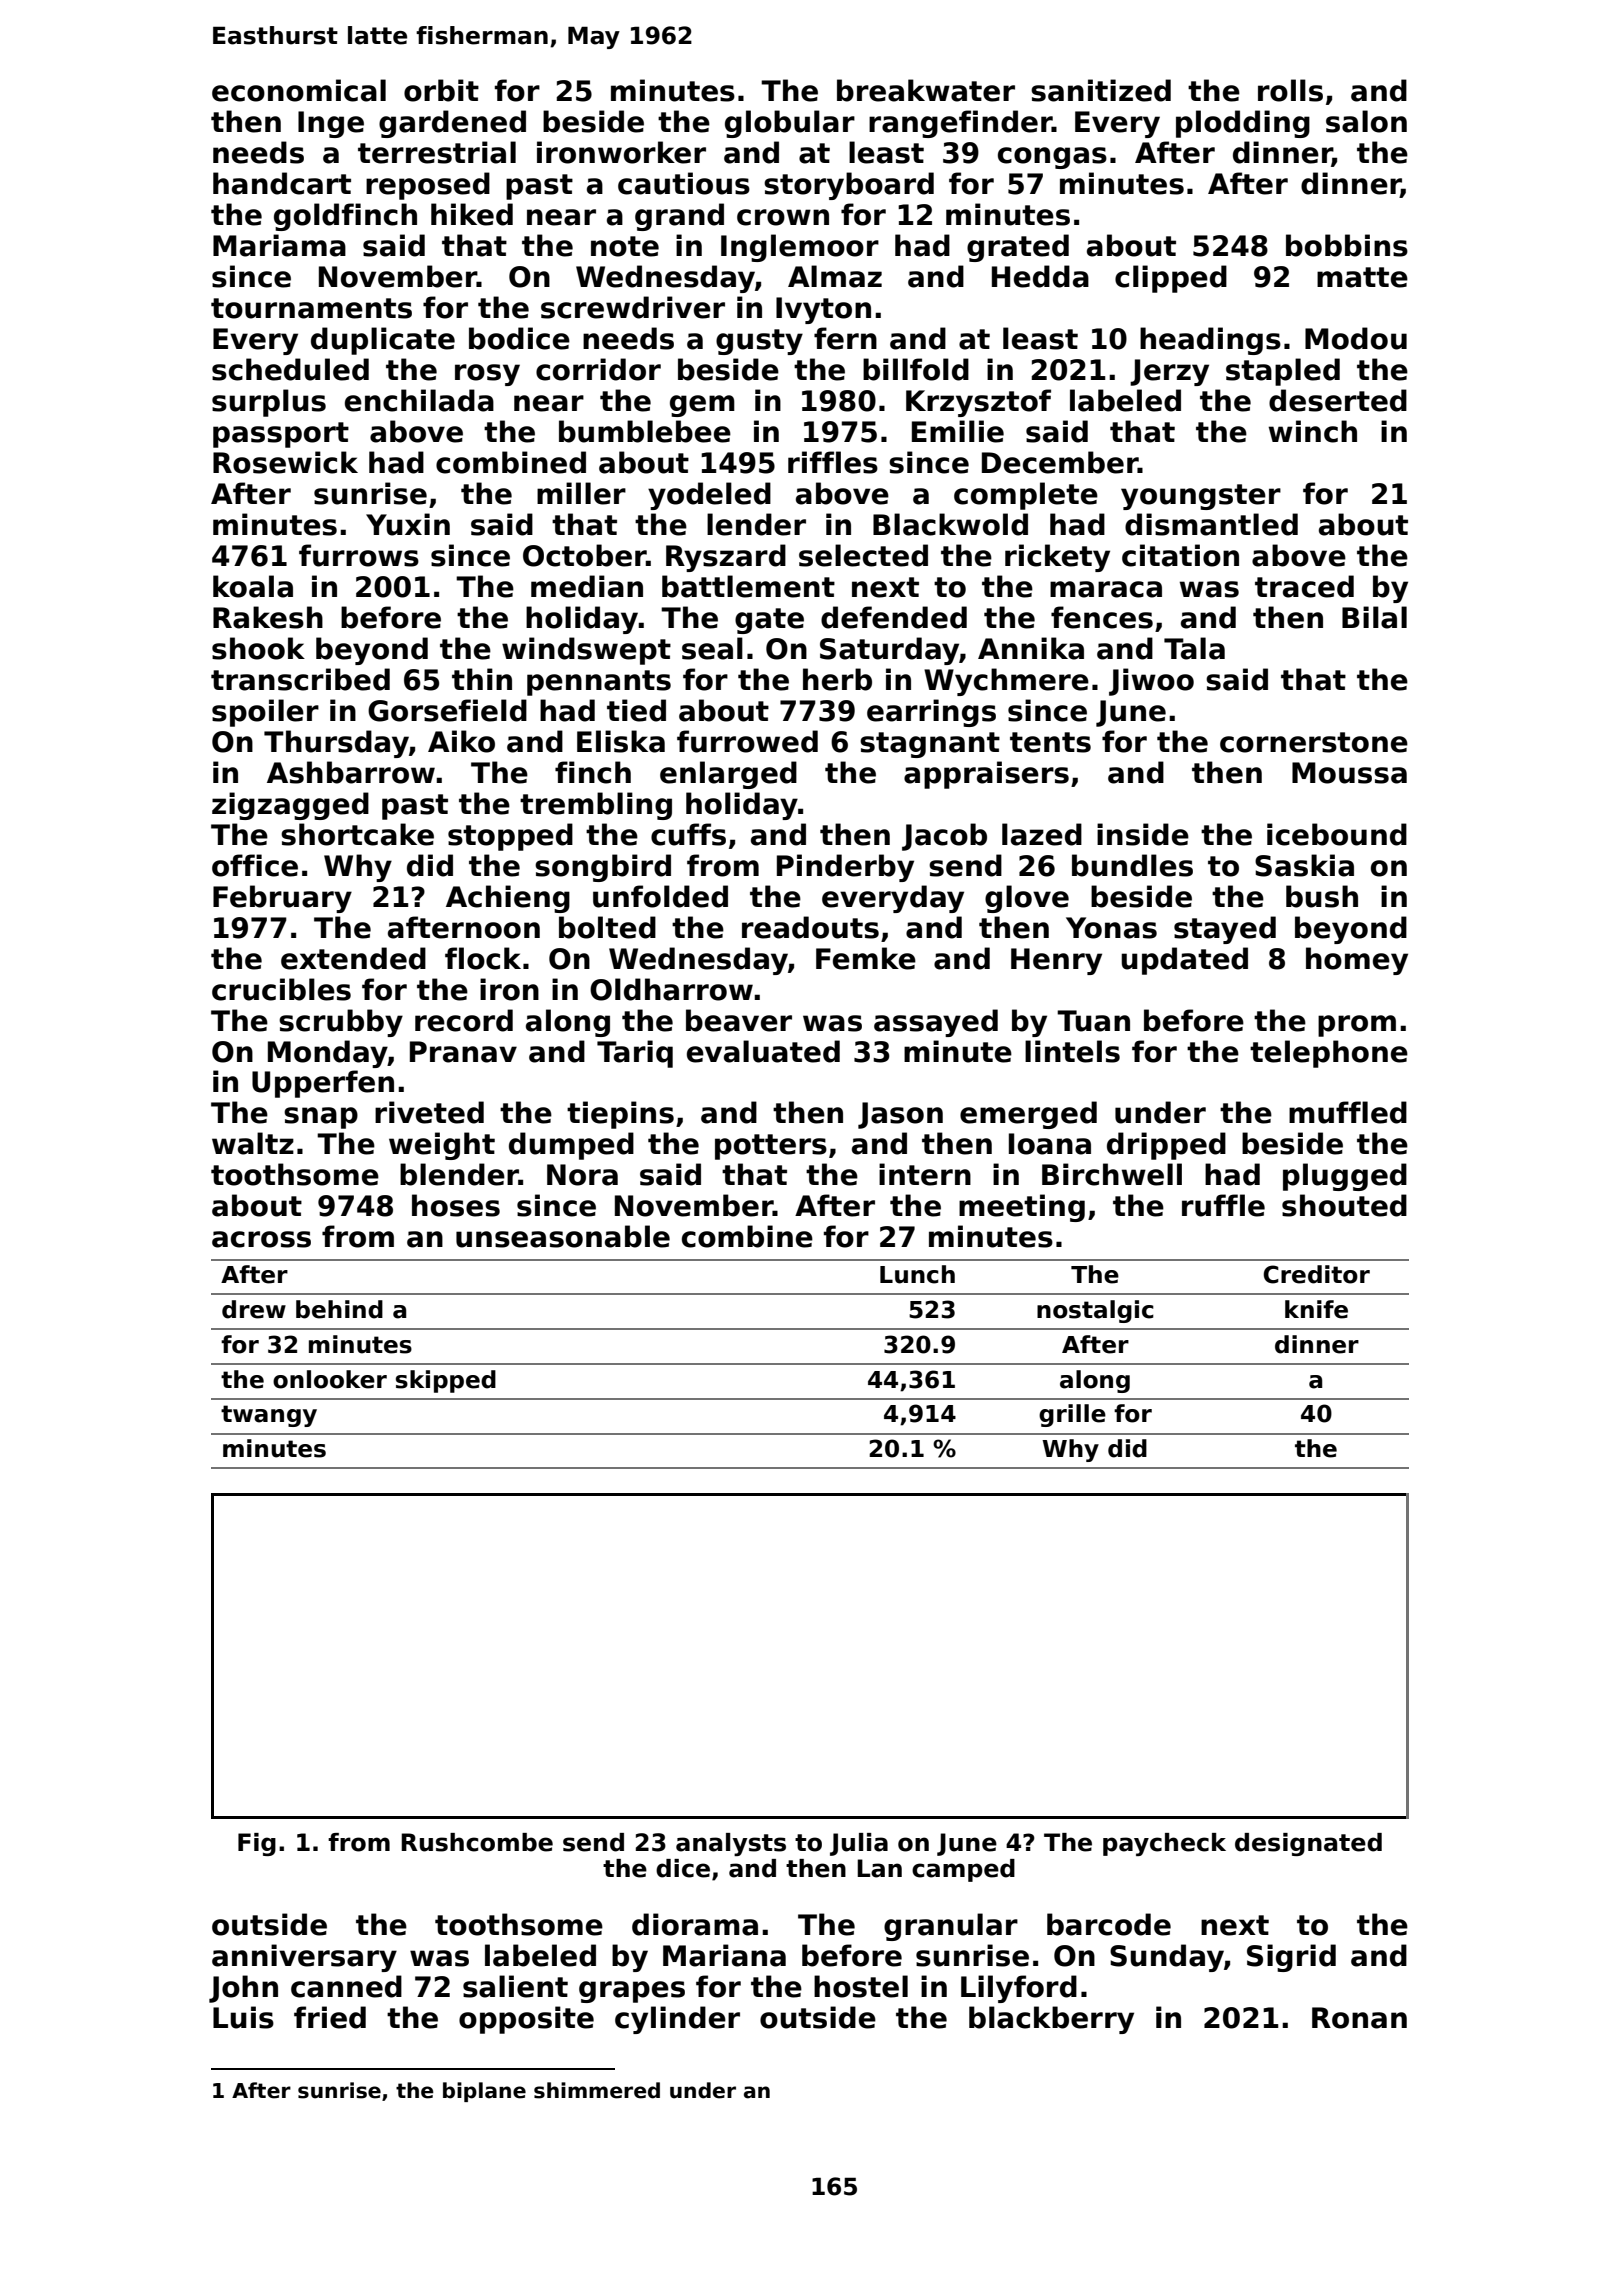  What do you see at coordinates (346, 1986) in the screenshot?
I see `canned` at bounding box center [346, 1986].
